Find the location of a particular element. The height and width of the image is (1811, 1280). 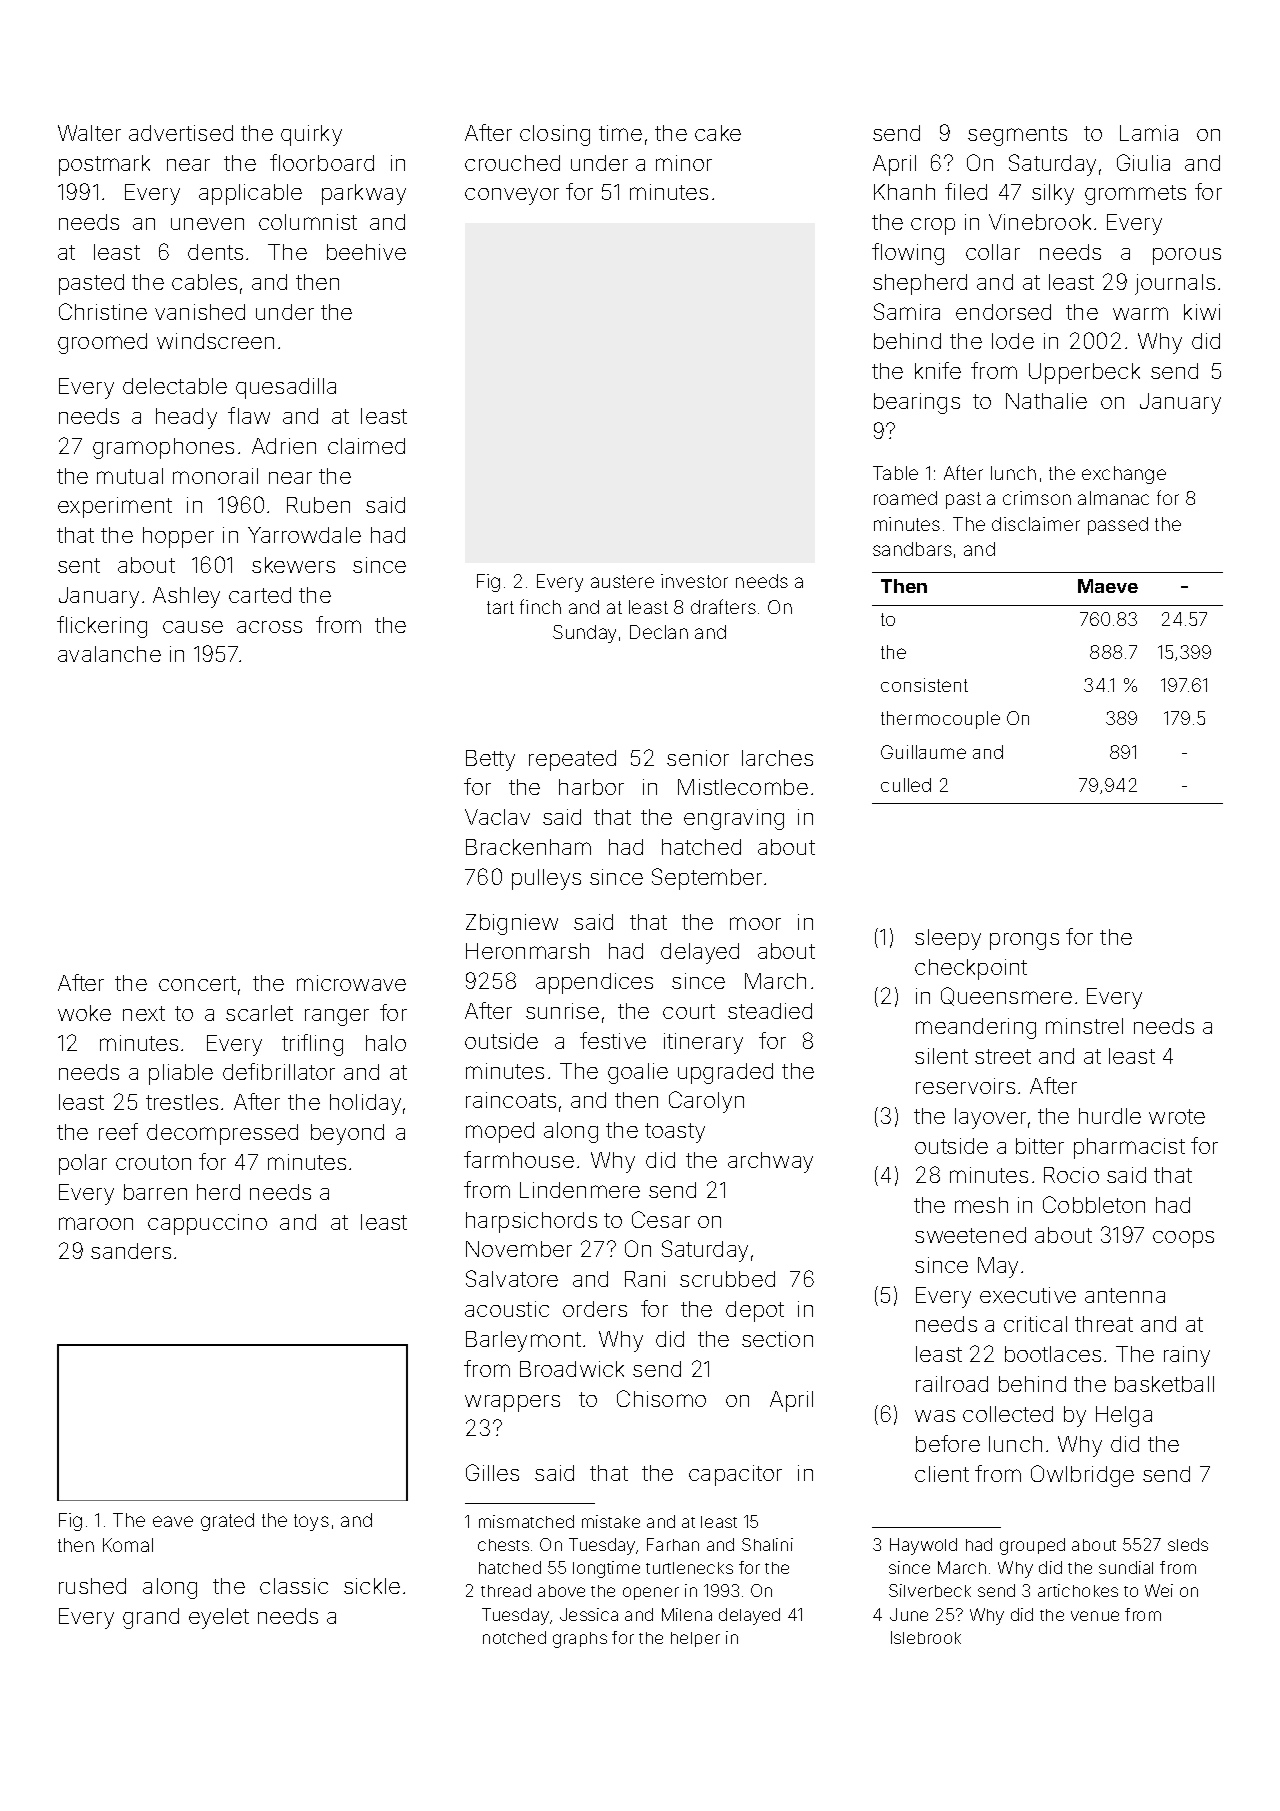

avalanche is located at coordinates (109, 654).
